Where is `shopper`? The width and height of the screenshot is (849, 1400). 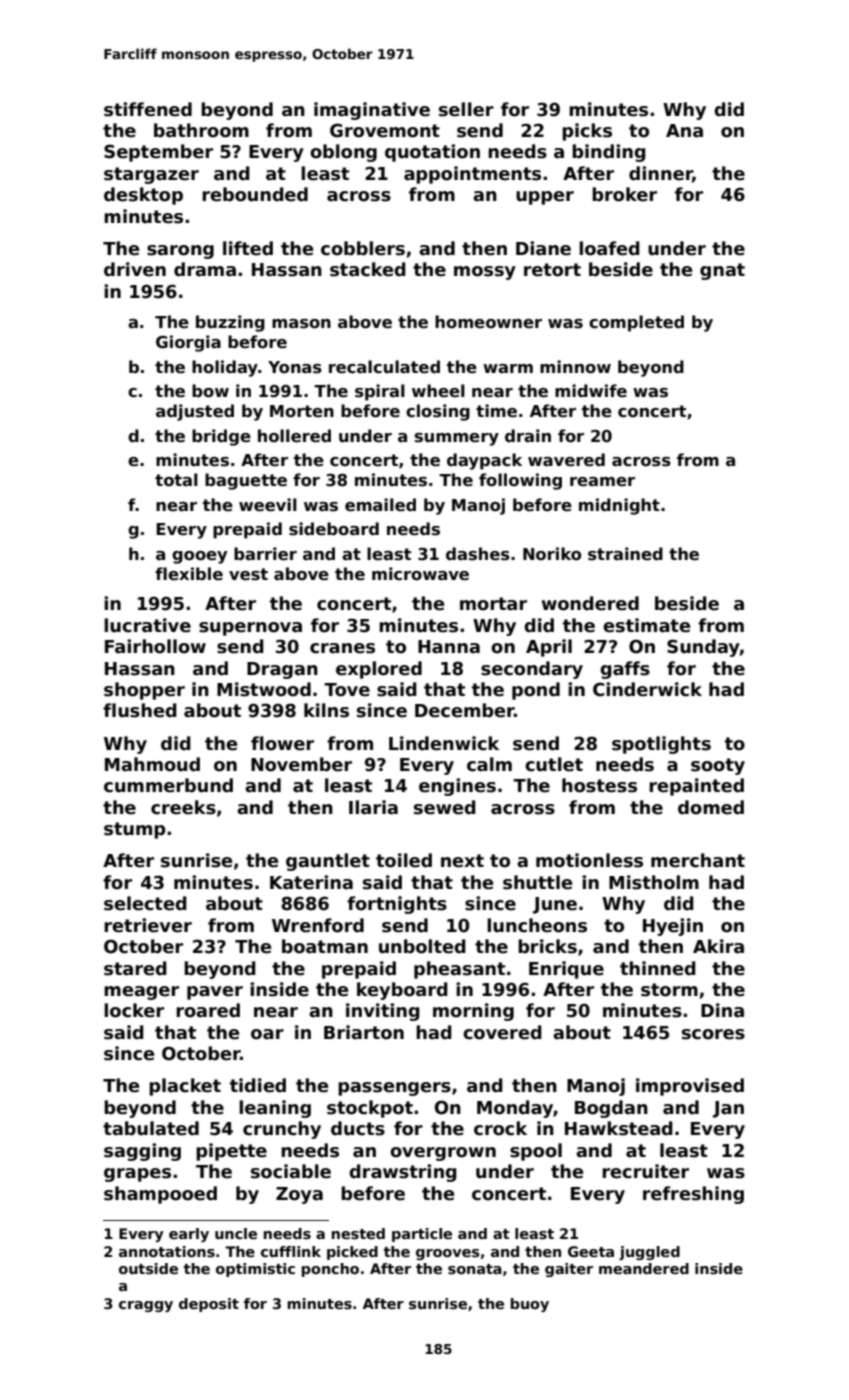 shopper is located at coordinates (144, 691).
